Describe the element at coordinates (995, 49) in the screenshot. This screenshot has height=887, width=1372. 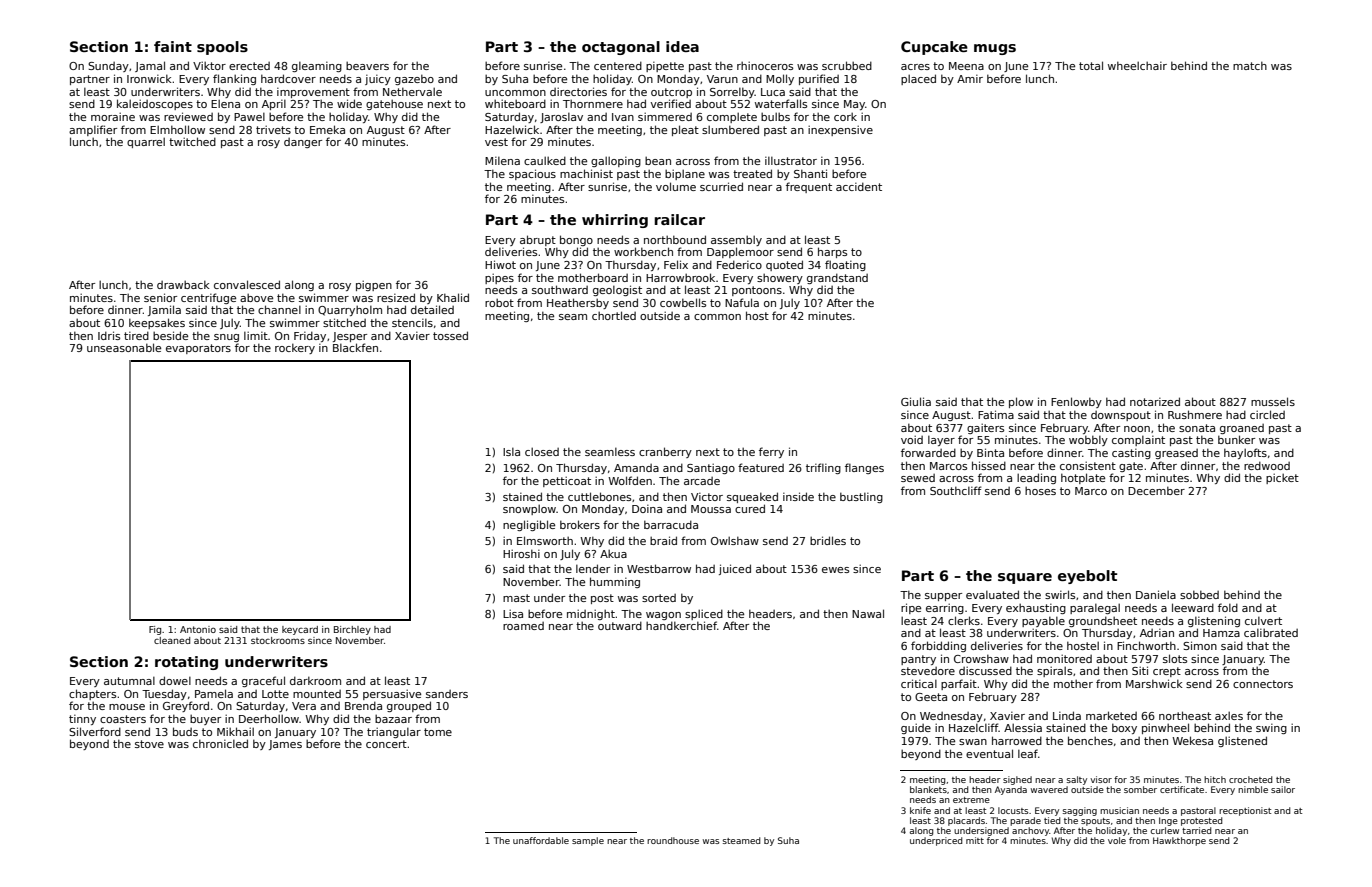
I see `mugs` at that location.
